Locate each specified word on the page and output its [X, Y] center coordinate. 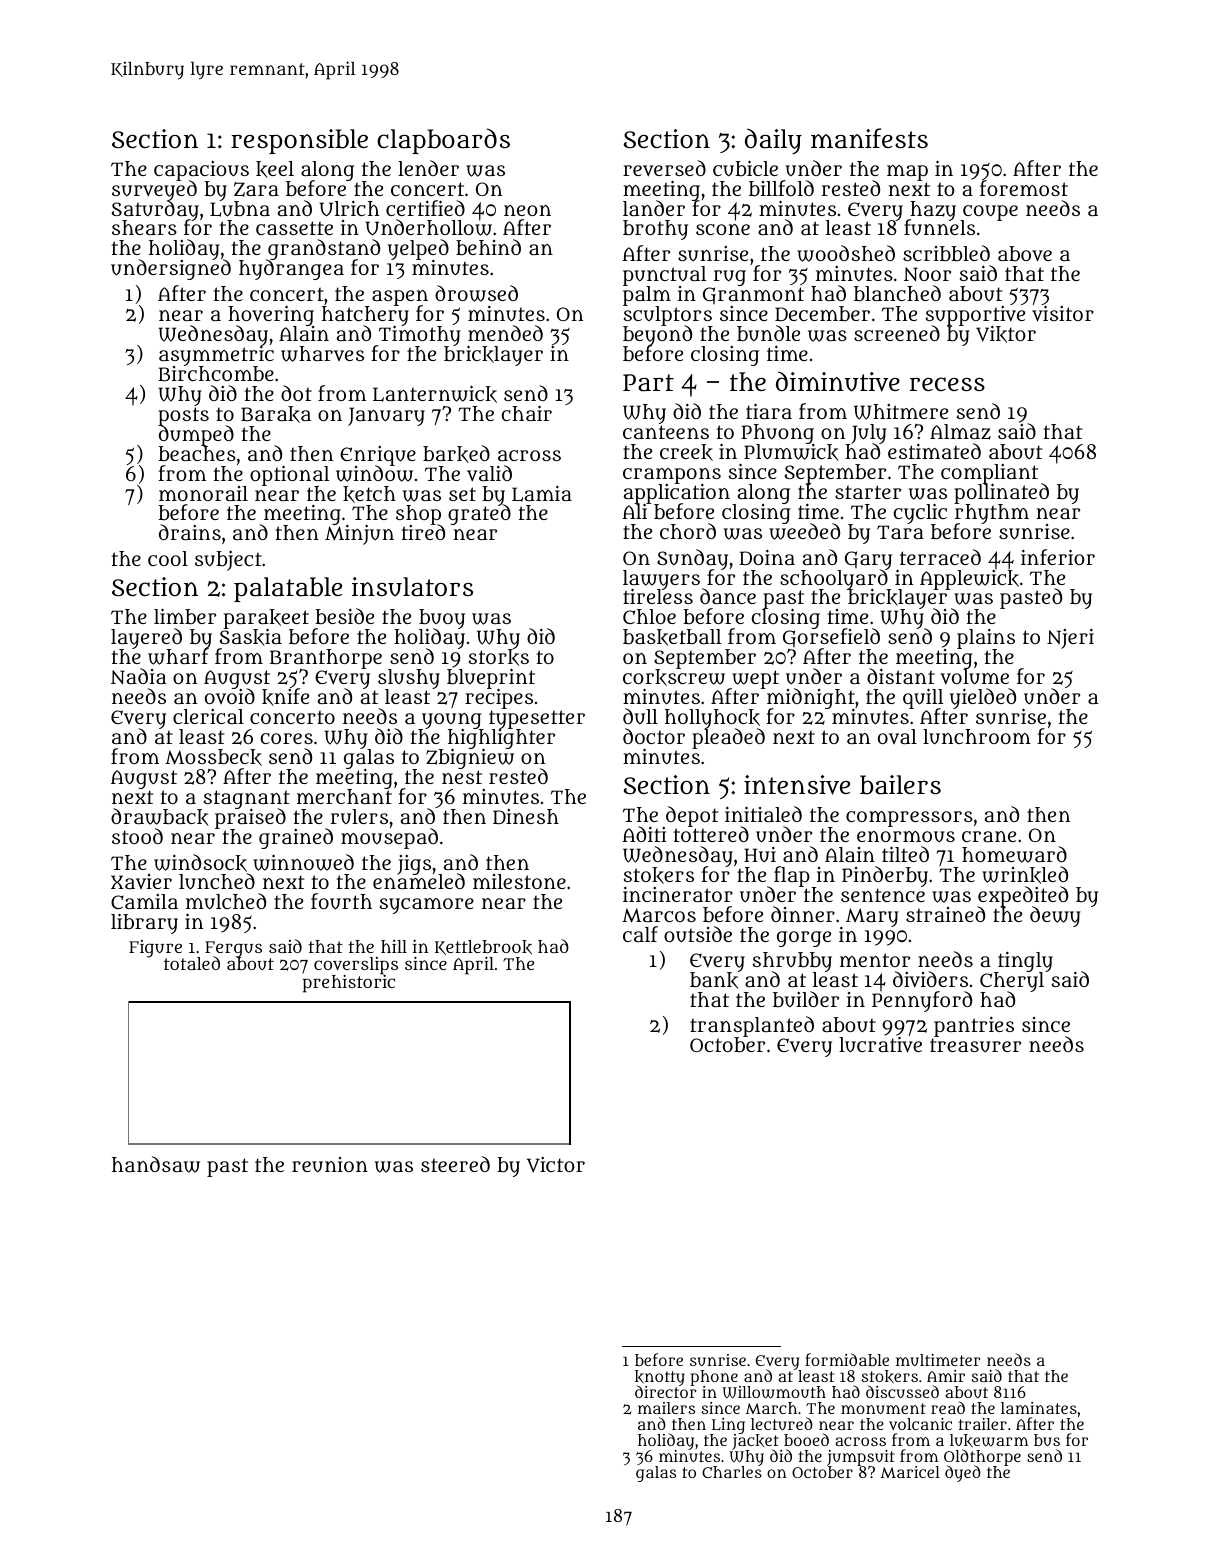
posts [183, 416]
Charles [732, 1472]
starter [868, 492]
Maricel [910, 1472]
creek [686, 452]
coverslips [356, 966]
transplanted [752, 1027]
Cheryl [1012, 983]
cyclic [920, 513]
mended [505, 333]
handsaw [156, 1164]
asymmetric [216, 356]
